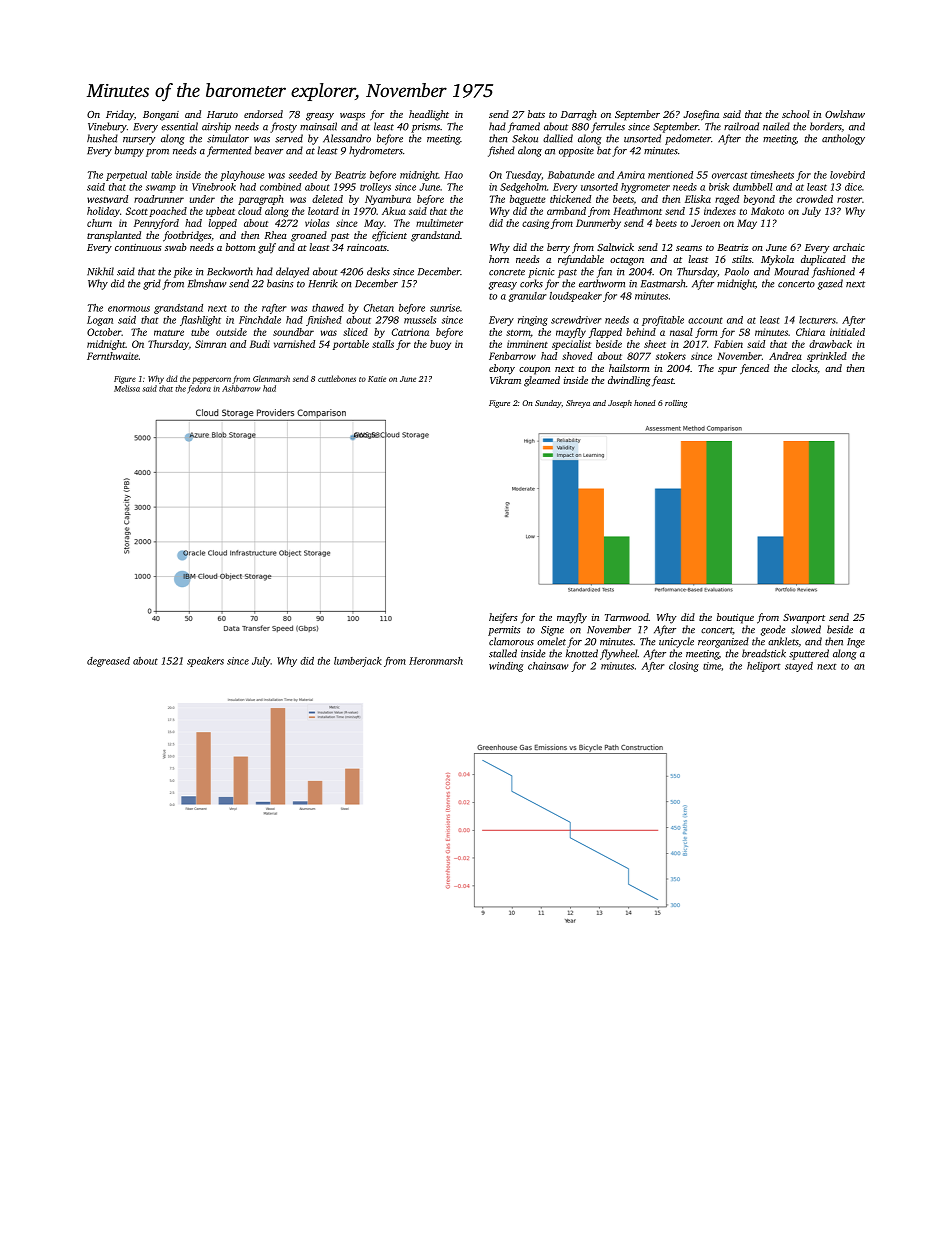 This screenshot has width=952, height=1233. What do you see at coordinates (843, 139) in the screenshot?
I see `anthology` at bounding box center [843, 139].
